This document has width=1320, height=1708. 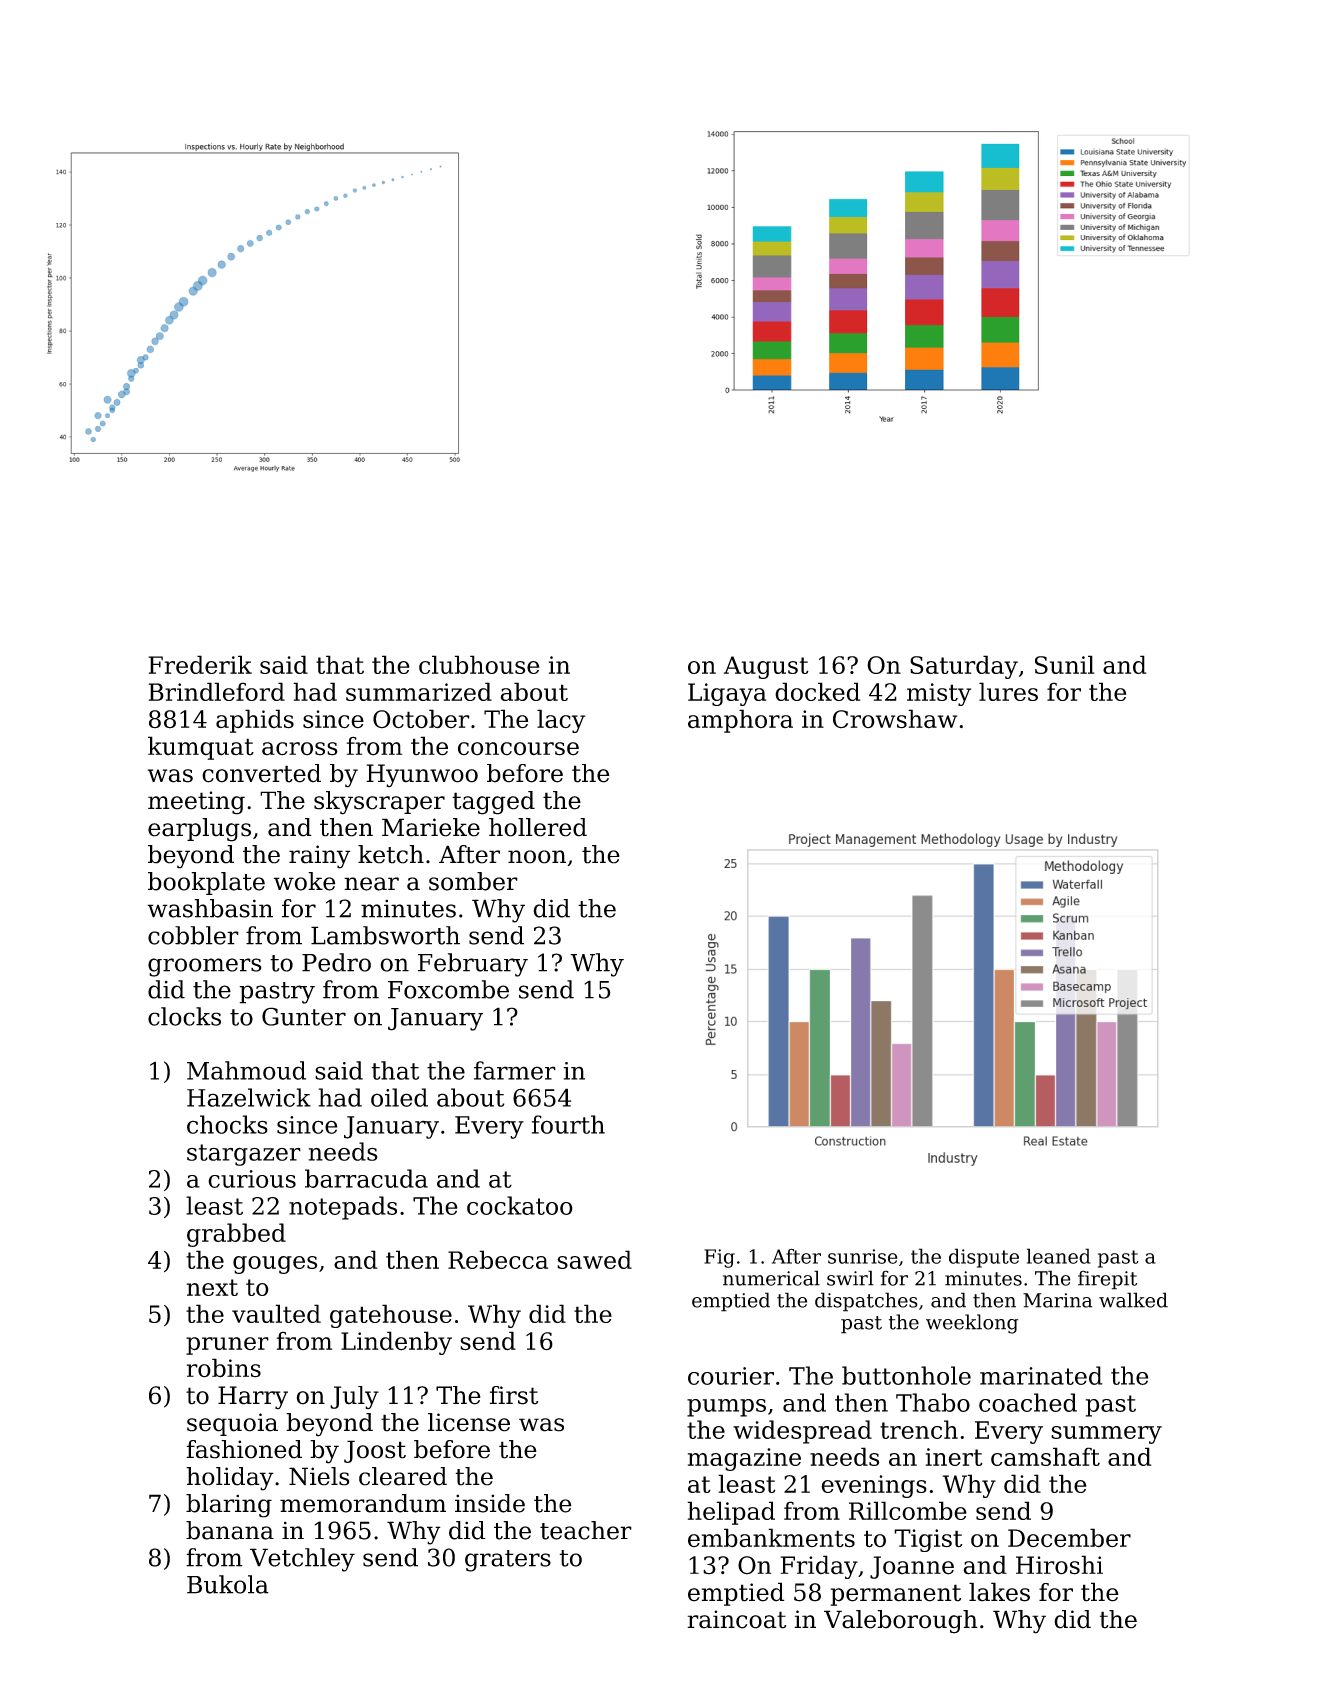 I want to click on raincoat, so click(x=737, y=1619).
